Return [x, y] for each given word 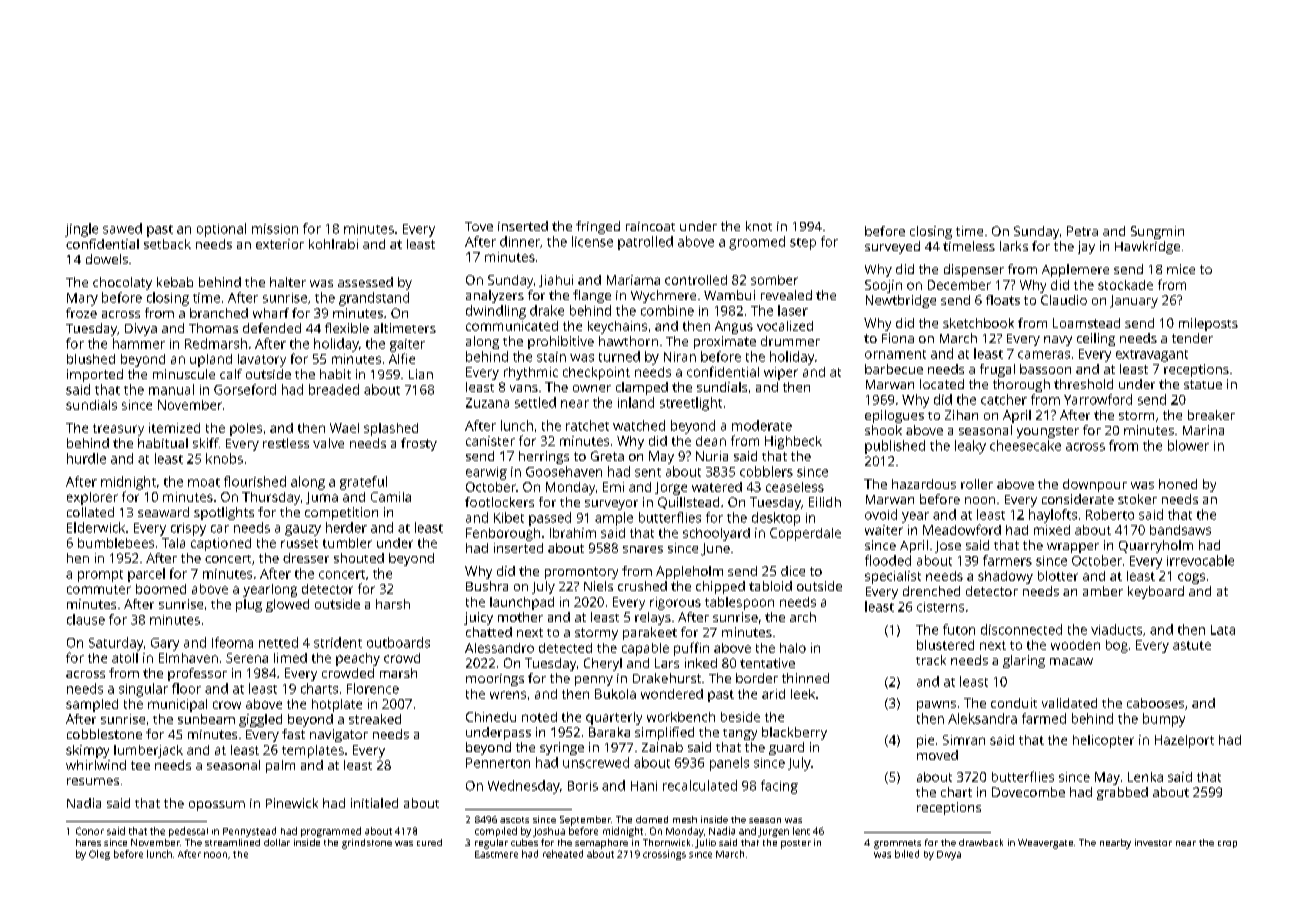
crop [1227, 844]
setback [167, 244]
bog [1117, 646]
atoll [125, 658]
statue [1203, 384]
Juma [322, 498]
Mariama [633, 280]
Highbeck [793, 442]
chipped [720, 587]
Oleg [99, 855]
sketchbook [978, 323]
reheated [563, 854]
